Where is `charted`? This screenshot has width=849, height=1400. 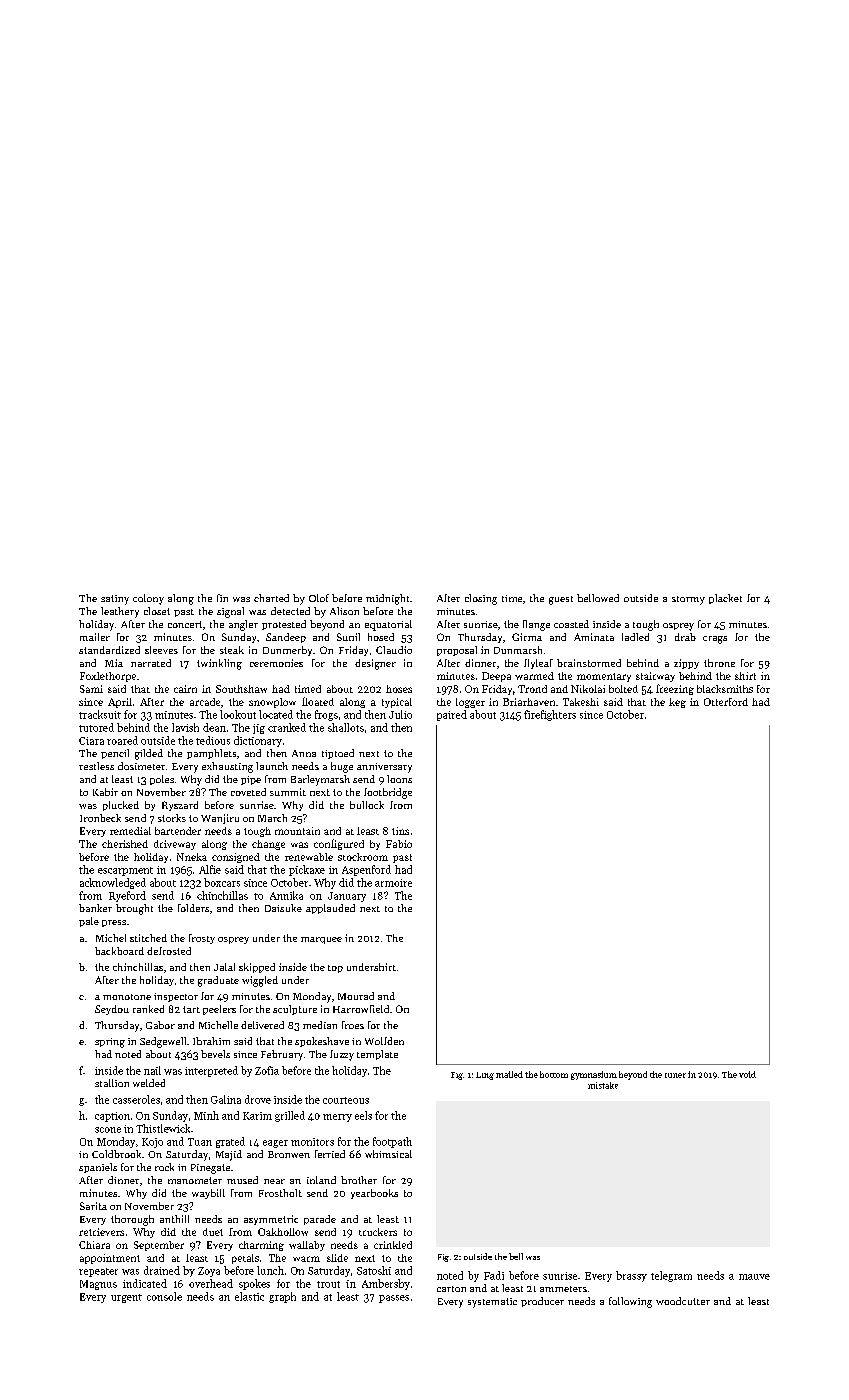 charted is located at coordinates (271, 598).
